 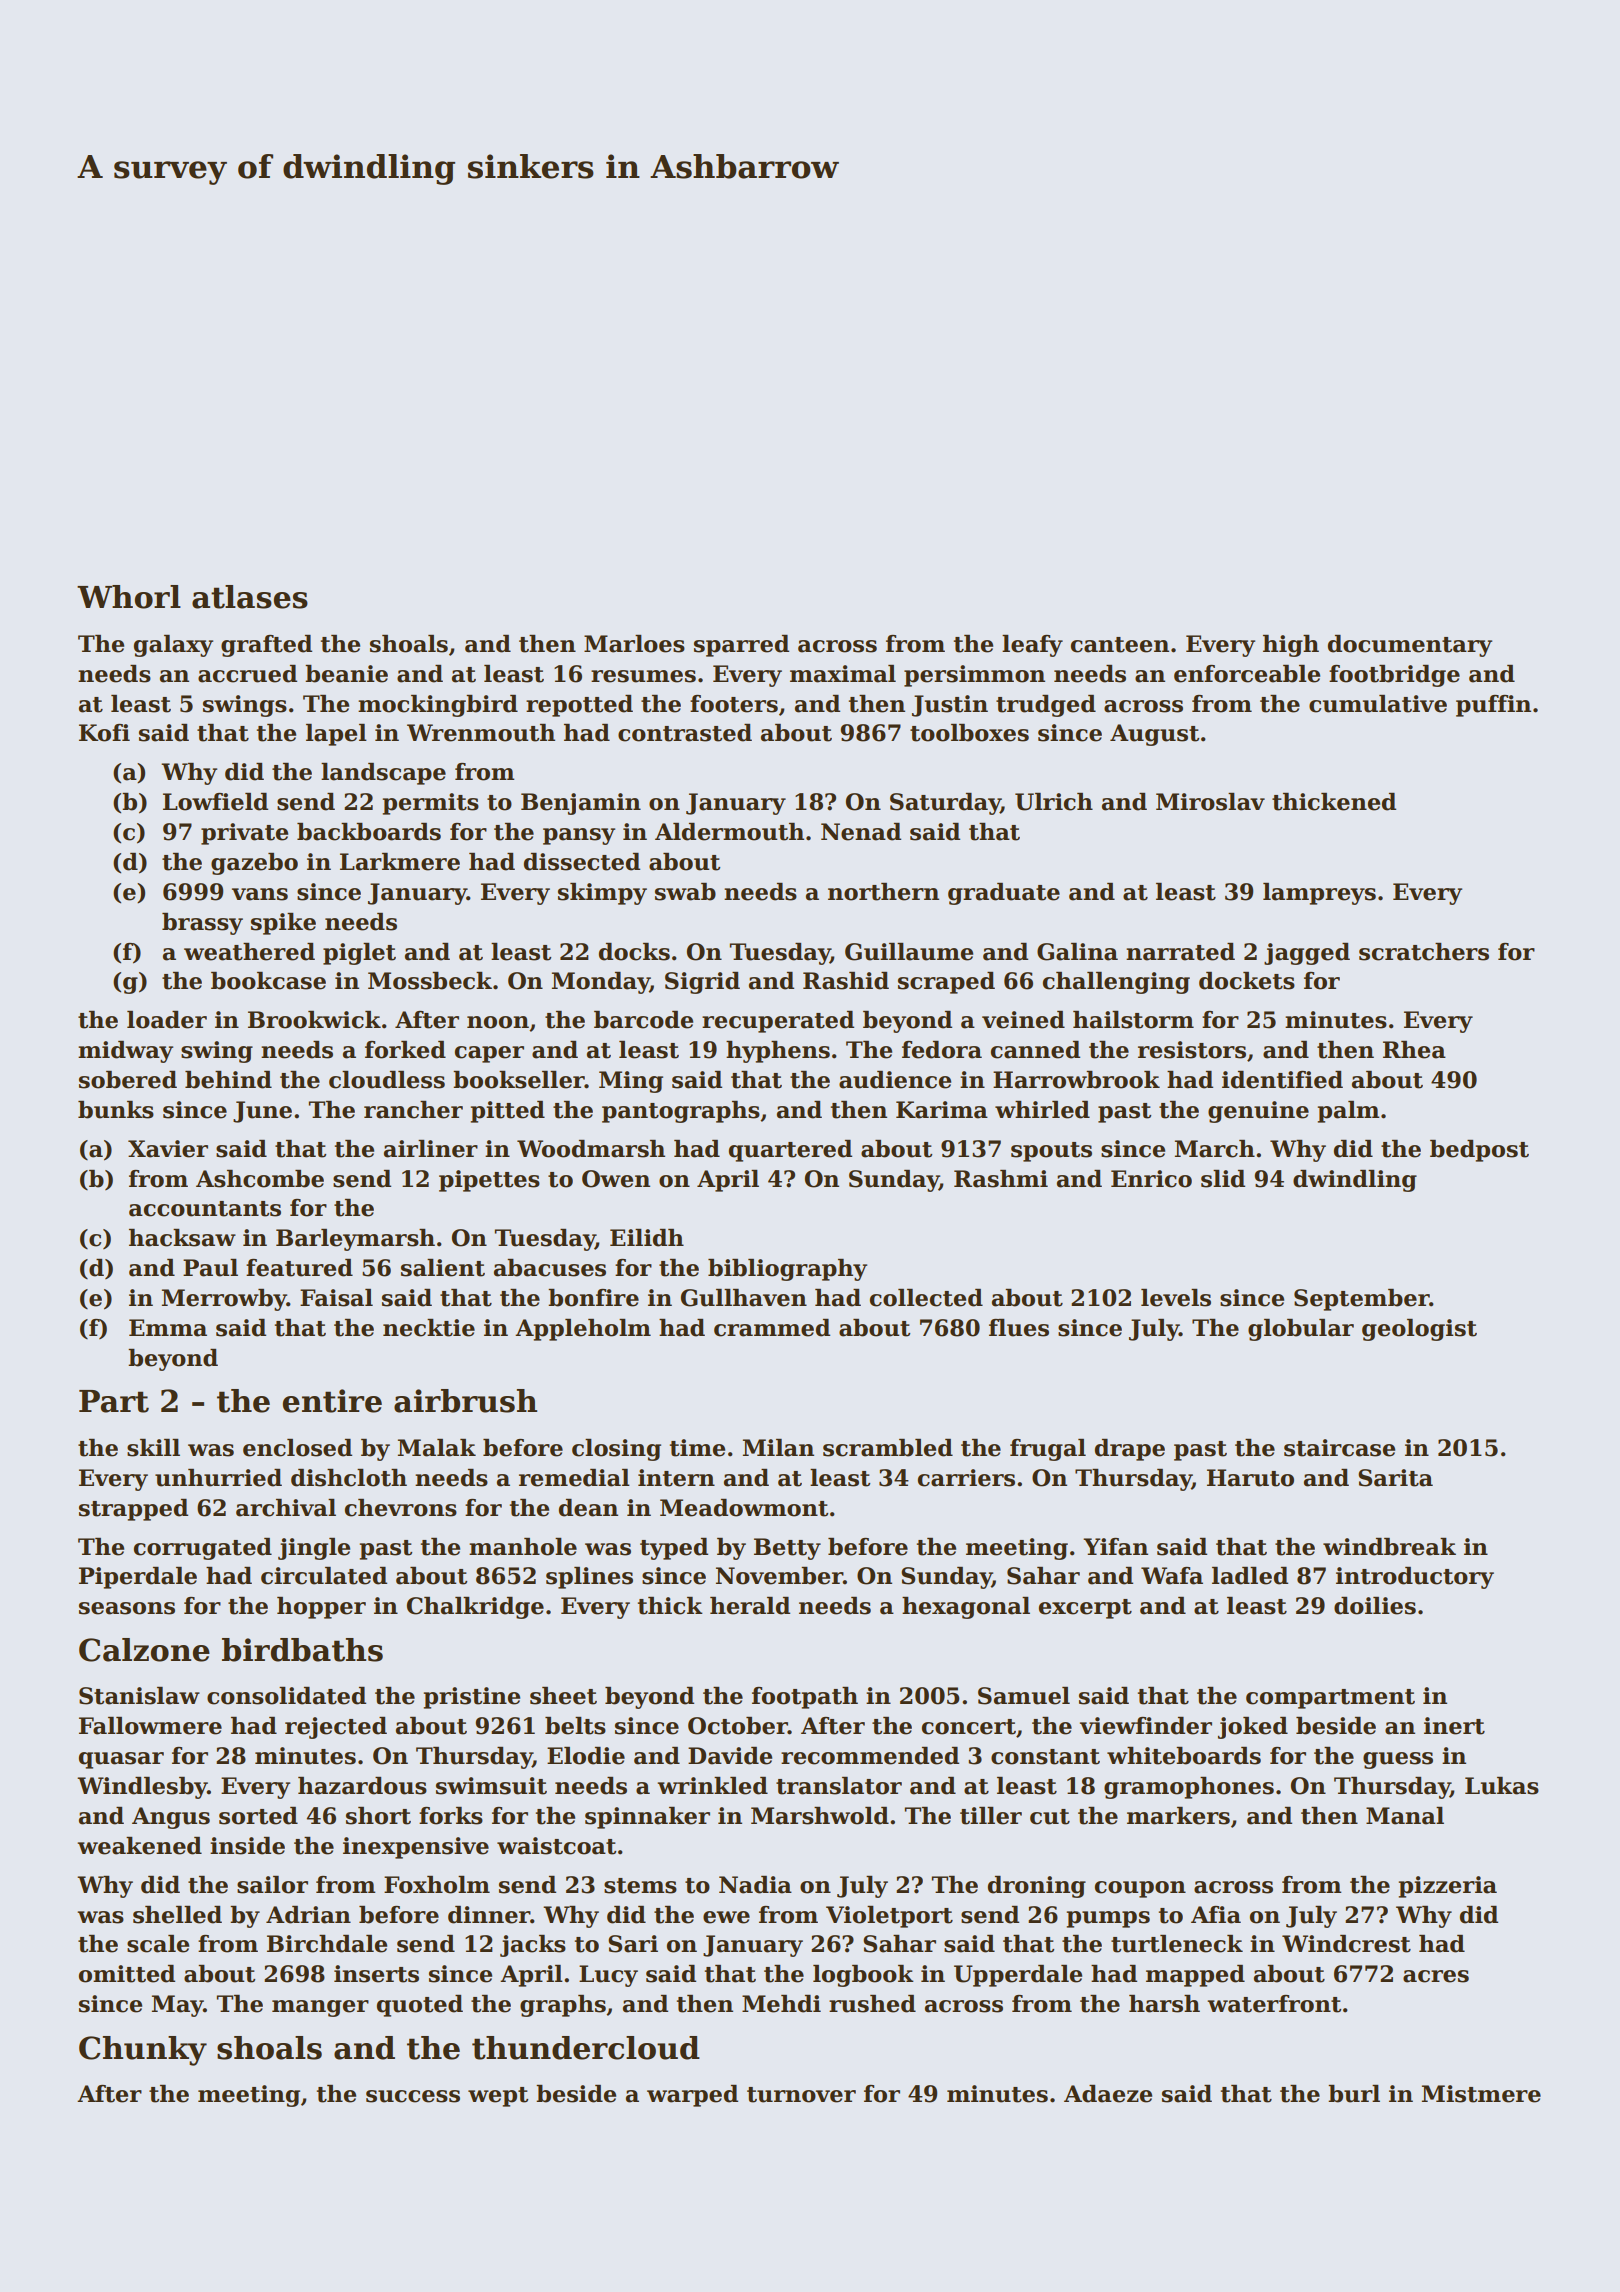 What do you see at coordinates (1164, 2004) in the image?
I see `harsh` at bounding box center [1164, 2004].
